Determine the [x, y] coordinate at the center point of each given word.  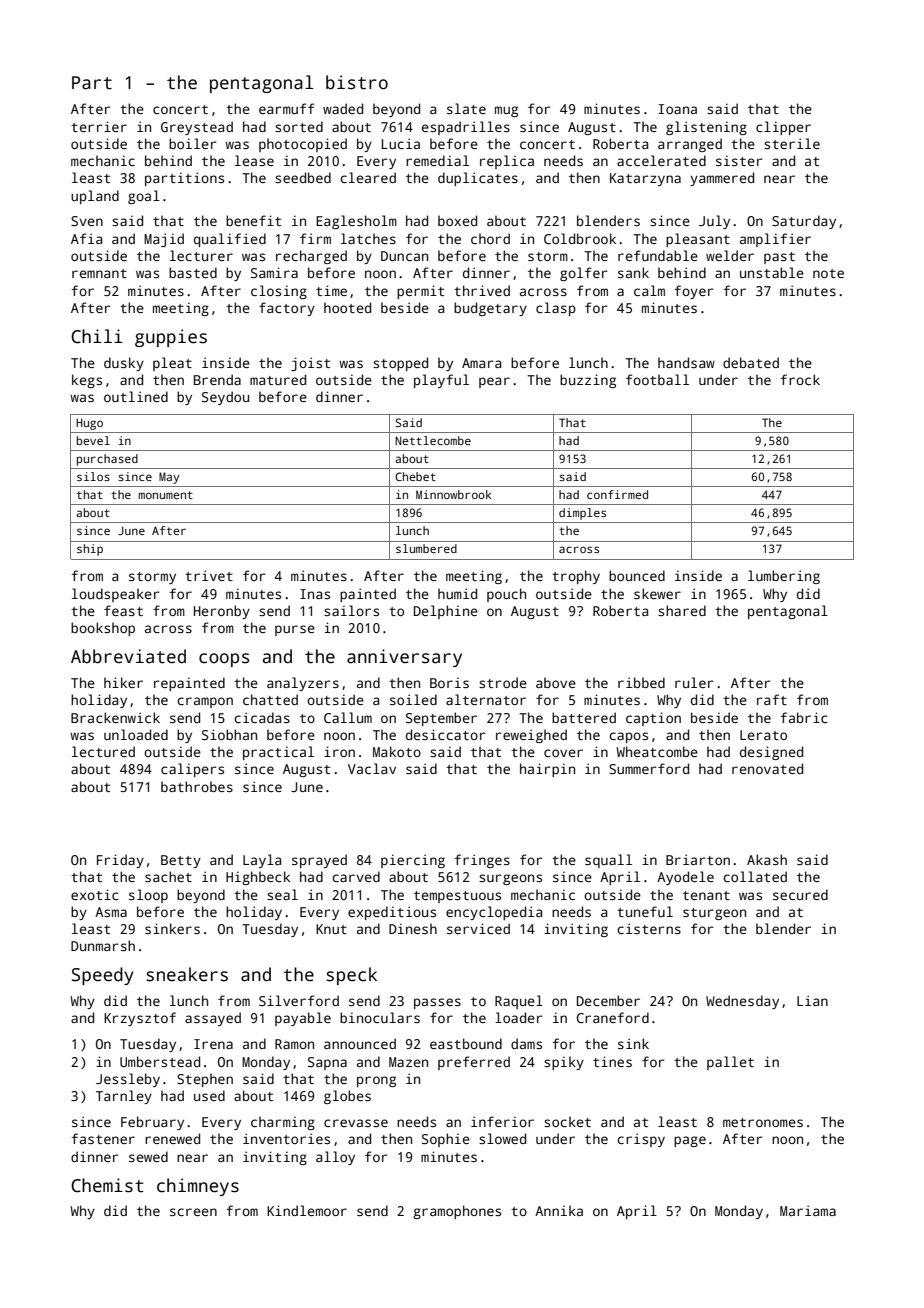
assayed [213, 1019]
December [608, 1000]
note [828, 273]
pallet [730, 1063]
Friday [120, 861]
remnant [99, 273]
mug [506, 111]
